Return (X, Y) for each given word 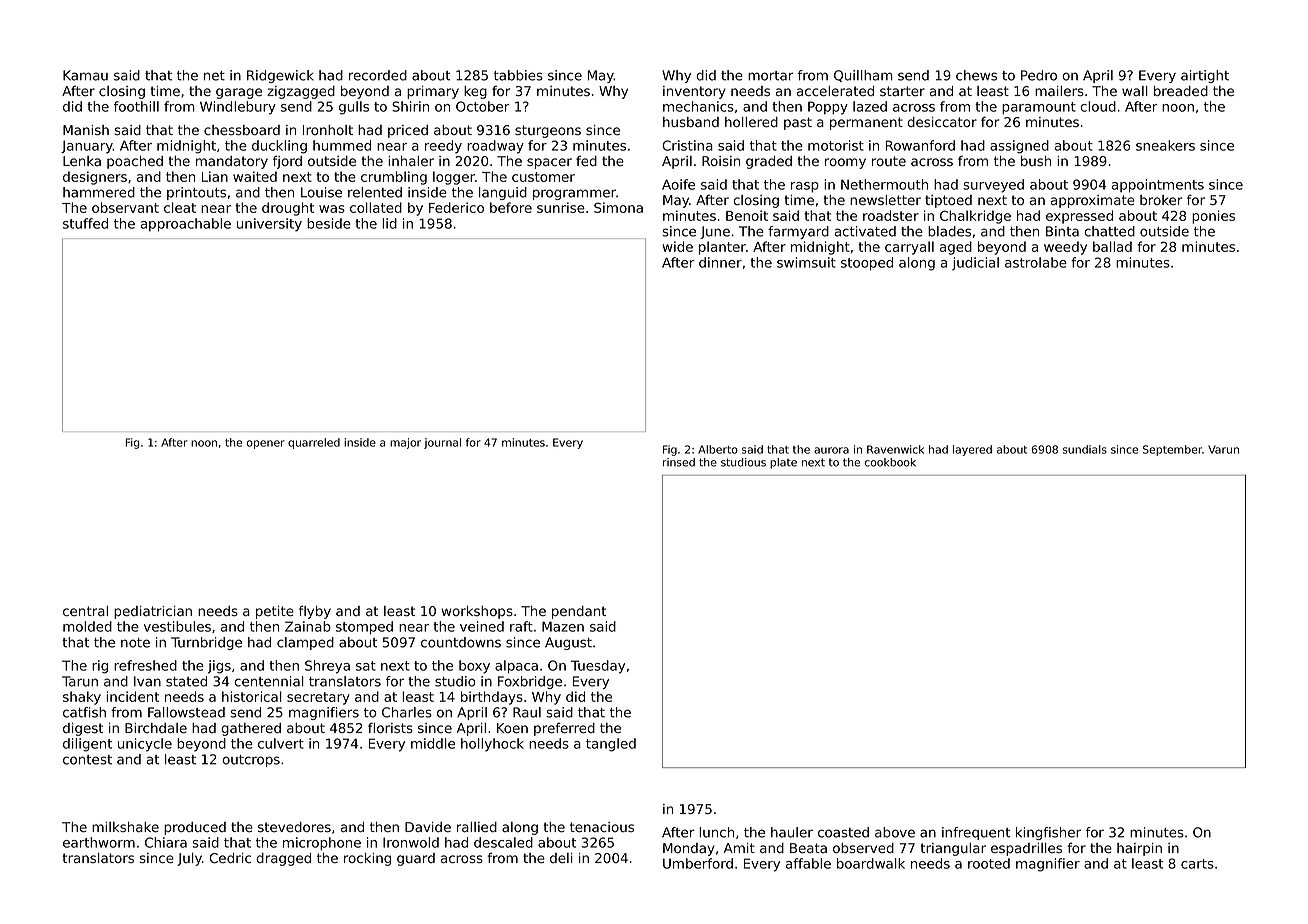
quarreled (314, 443)
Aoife (678, 184)
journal (442, 443)
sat (366, 666)
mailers (1059, 91)
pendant (579, 612)
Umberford (698, 863)
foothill (136, 106)
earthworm (99, 842)
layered (972, 450)
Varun (1223, 449)
